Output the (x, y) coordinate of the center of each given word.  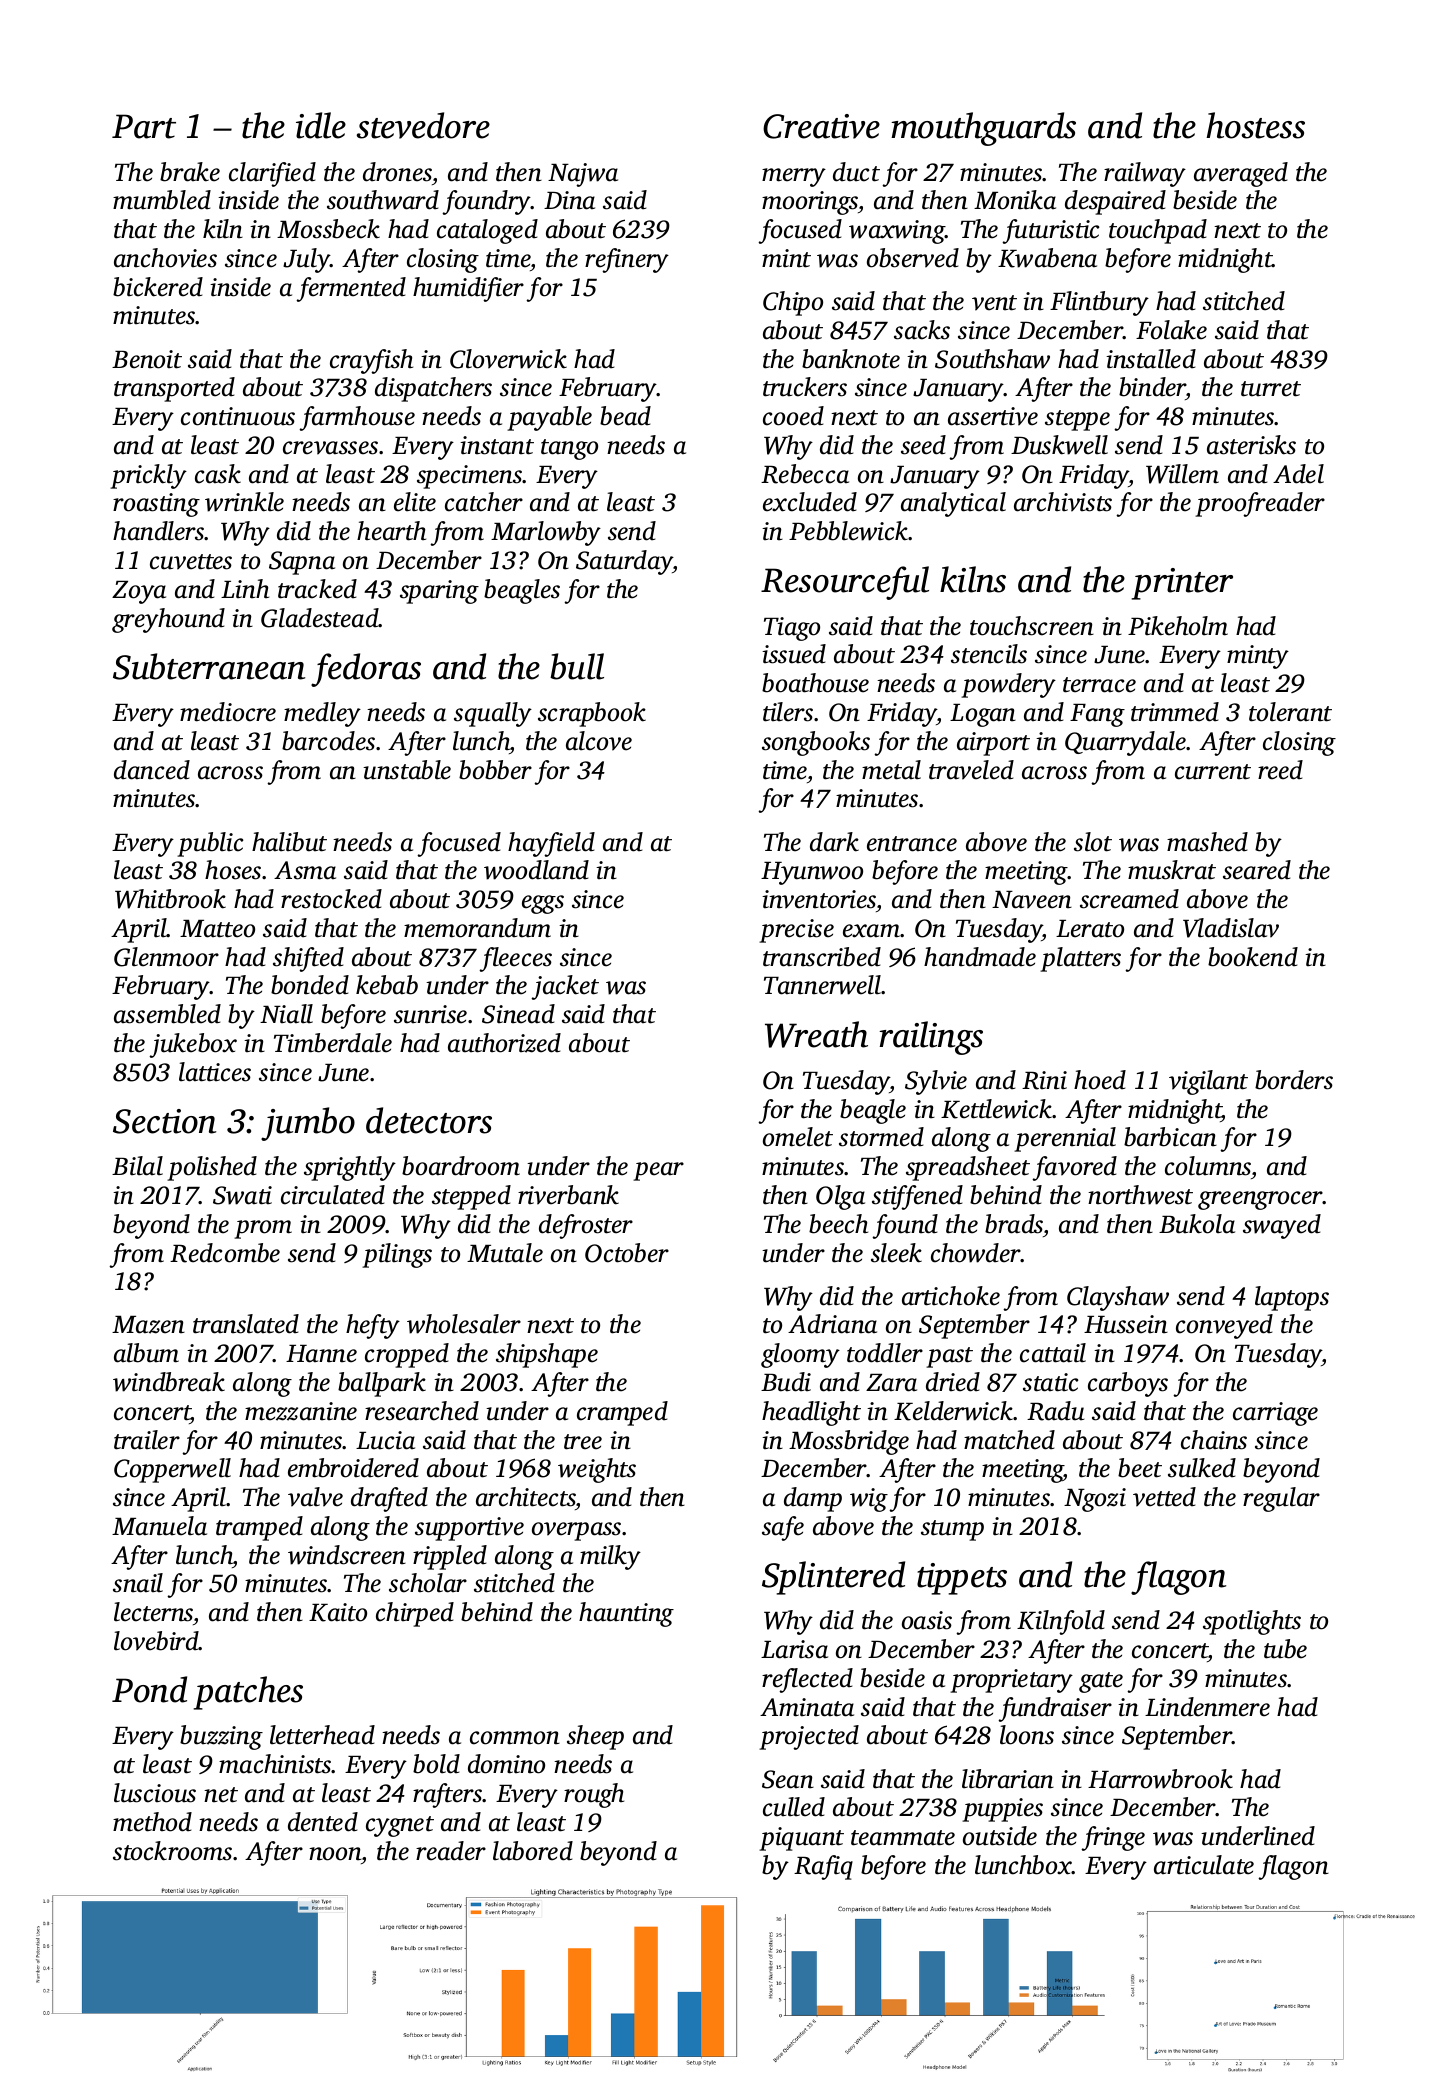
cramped (622, 1413)
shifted (308, 959)
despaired (1115, 202)
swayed (1282, 1226)
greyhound (168, 620)
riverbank (568, 1195)
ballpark (382, 1384)
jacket (565, 987)
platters (1080, 959)
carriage (1275, 1414)
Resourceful (845, 583)
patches (248, 1693)
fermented (351, 289)
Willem (1182, 474)
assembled (167, 1014)
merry (794, 177)
